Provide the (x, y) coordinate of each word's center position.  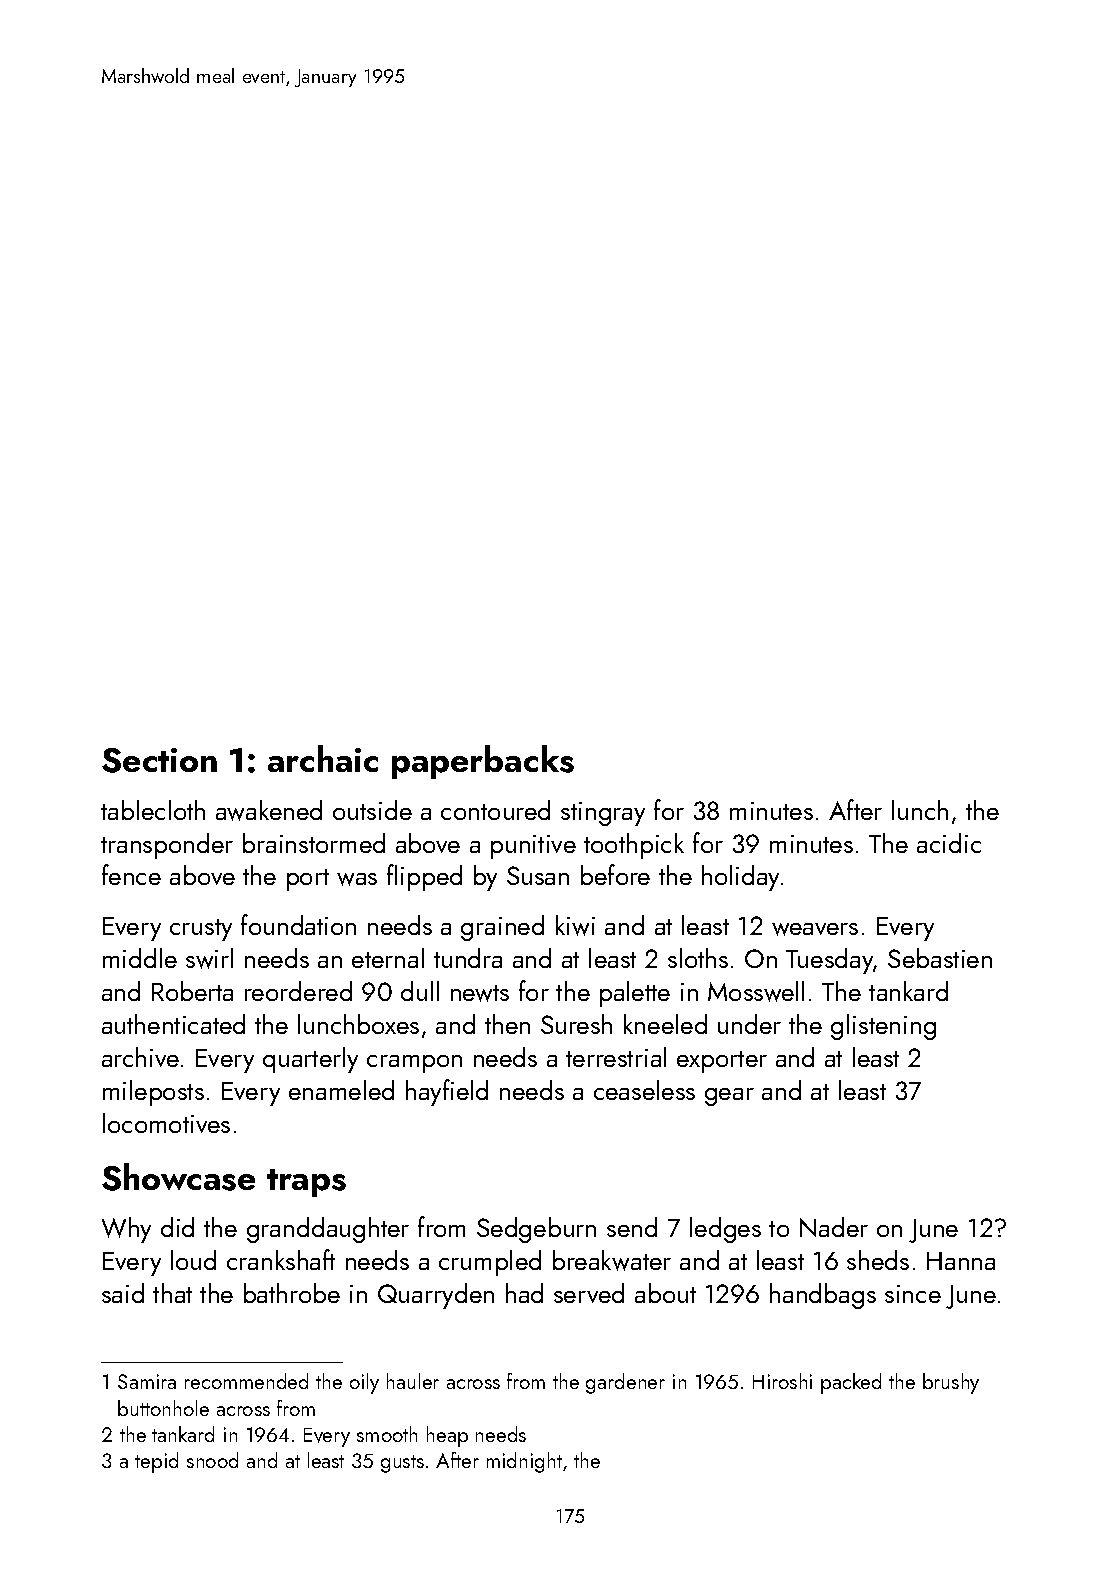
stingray (603, 814)
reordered (298, 991)
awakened (269, 810)
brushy (951, 1383)
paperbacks (483, 762)
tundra (468, 958)
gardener (625, 1383)
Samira (147, 1381)
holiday (740, 878)
